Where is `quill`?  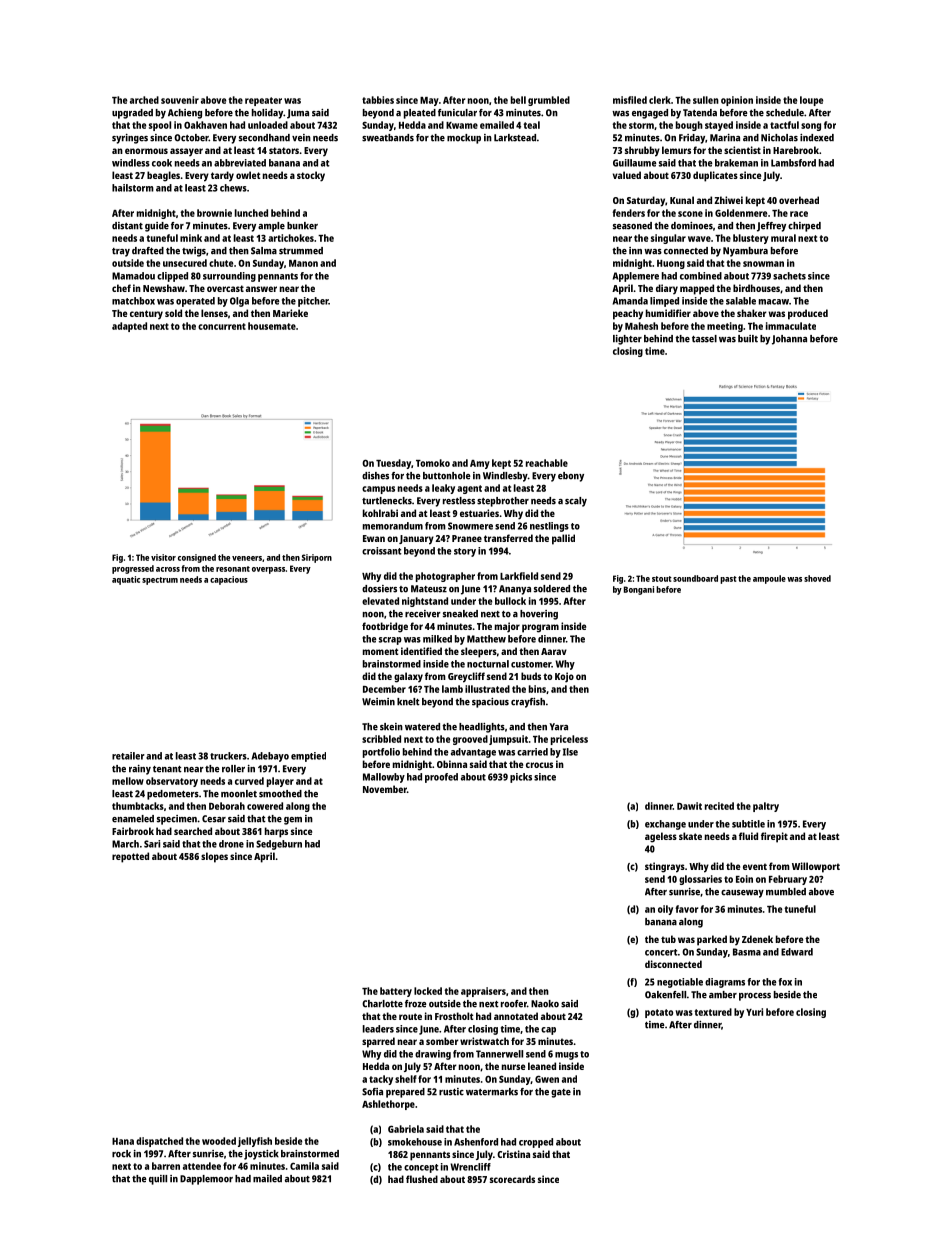
quill is located at coordinates (158, 1180).
